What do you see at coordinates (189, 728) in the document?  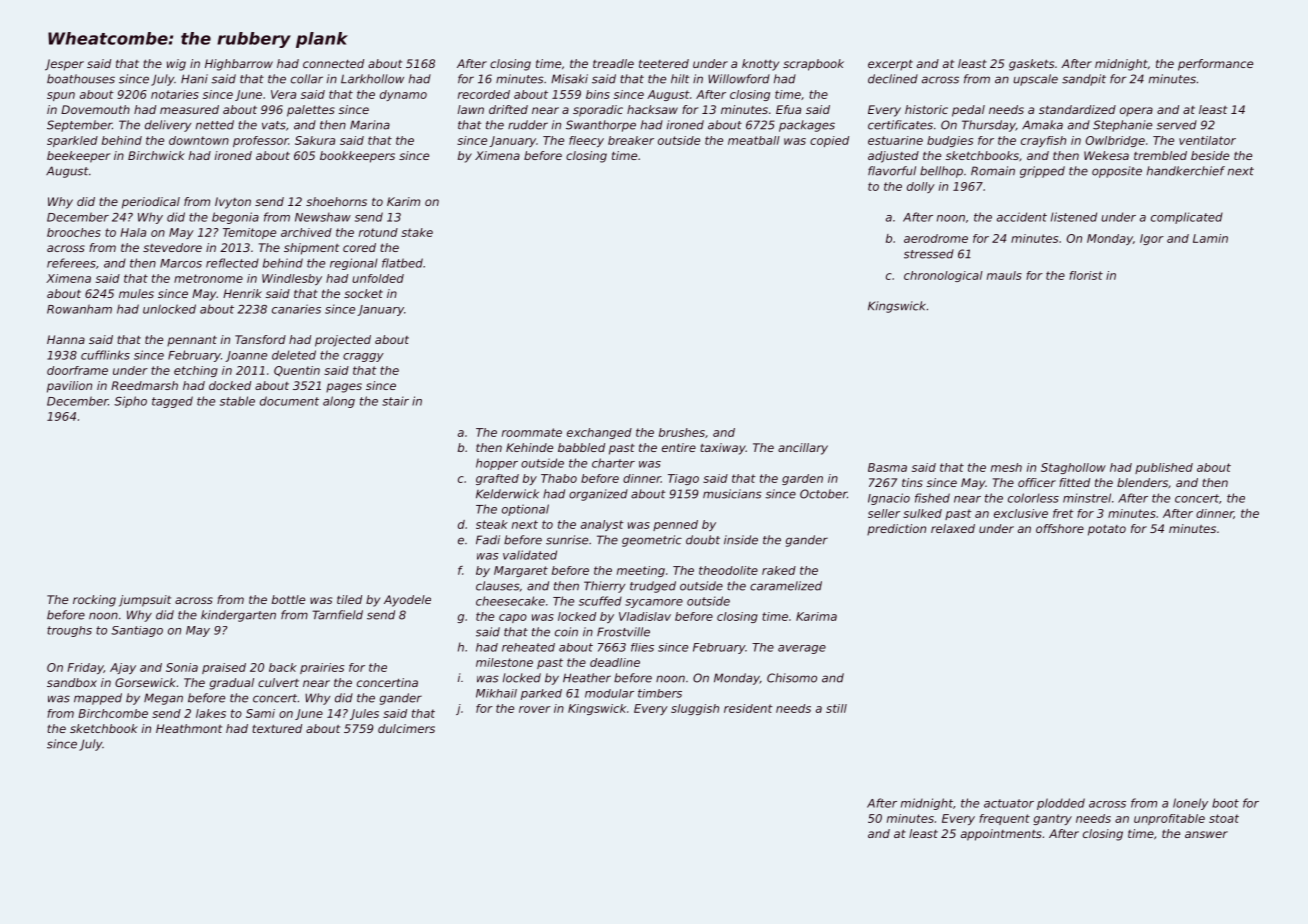 I see `Heathmont` at bounding box center [189, 728].
